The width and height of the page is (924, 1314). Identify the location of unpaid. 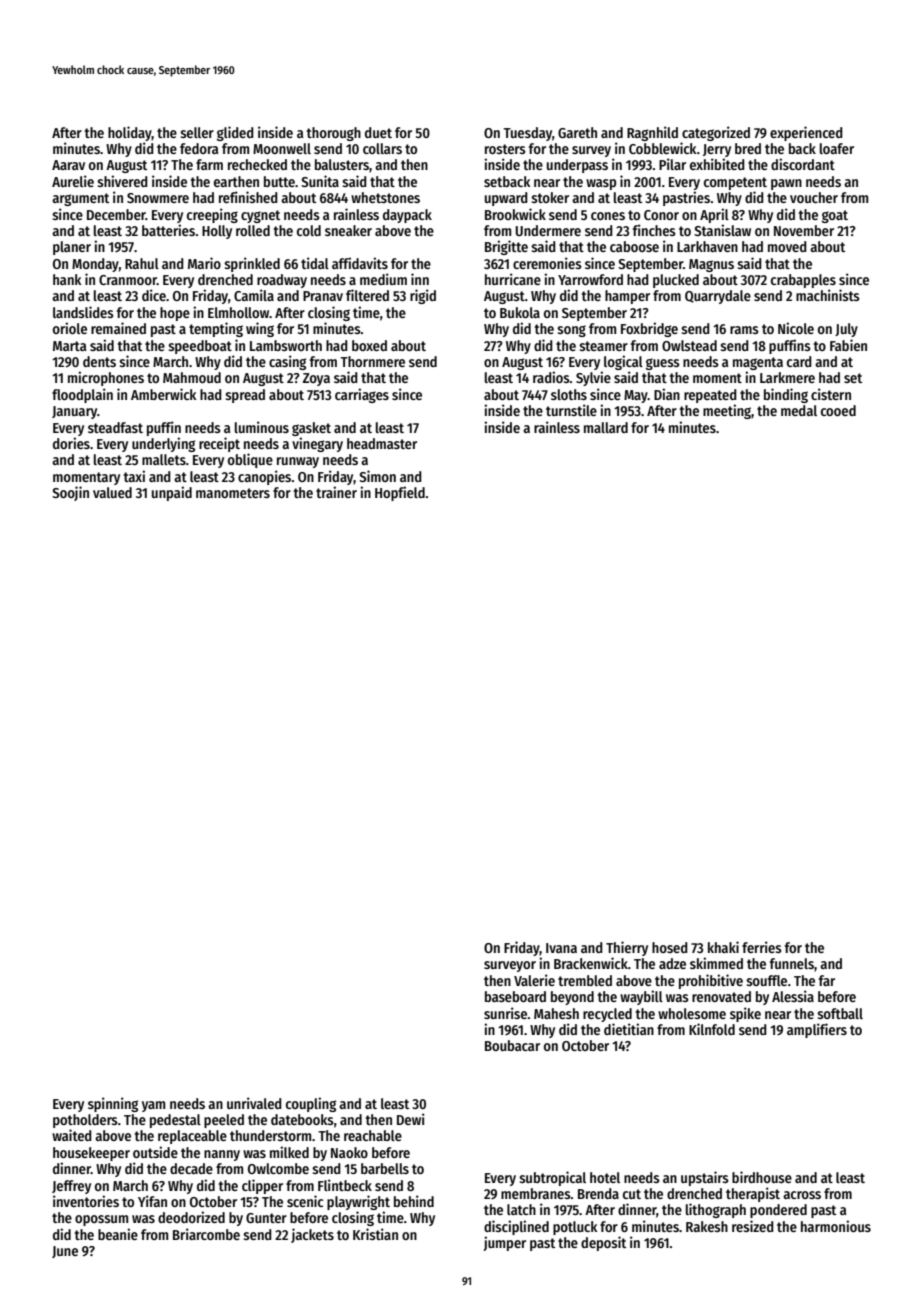
(172, 493).
